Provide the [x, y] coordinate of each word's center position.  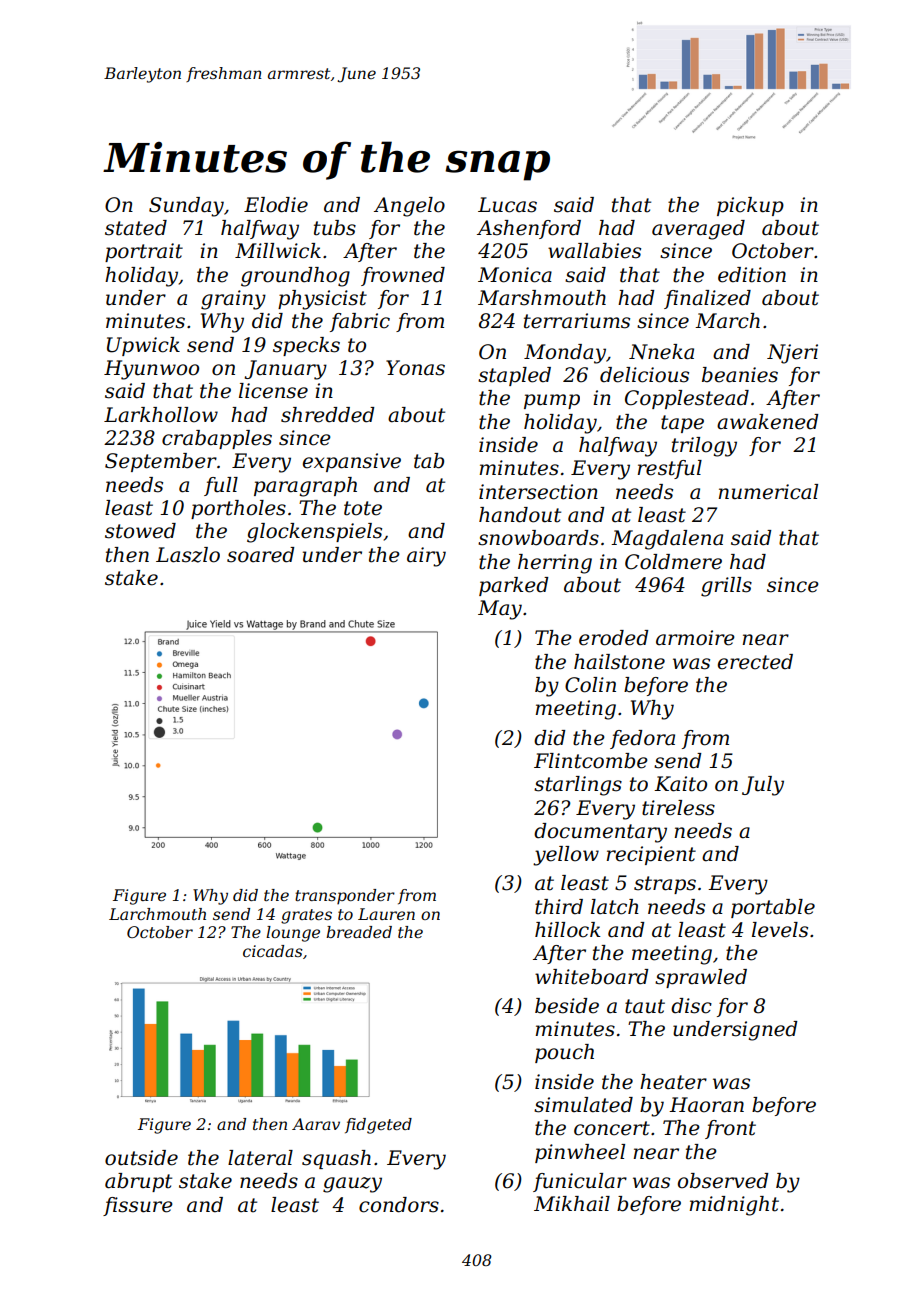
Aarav [316, 1124]
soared [261, 555]
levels [780, 930]
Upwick [143, 346]
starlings [578, 786]
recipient [651, 855]
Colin [590, 685]
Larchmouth [157, 914]
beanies [740, 375]
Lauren [386, 914]
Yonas [415, 368]
